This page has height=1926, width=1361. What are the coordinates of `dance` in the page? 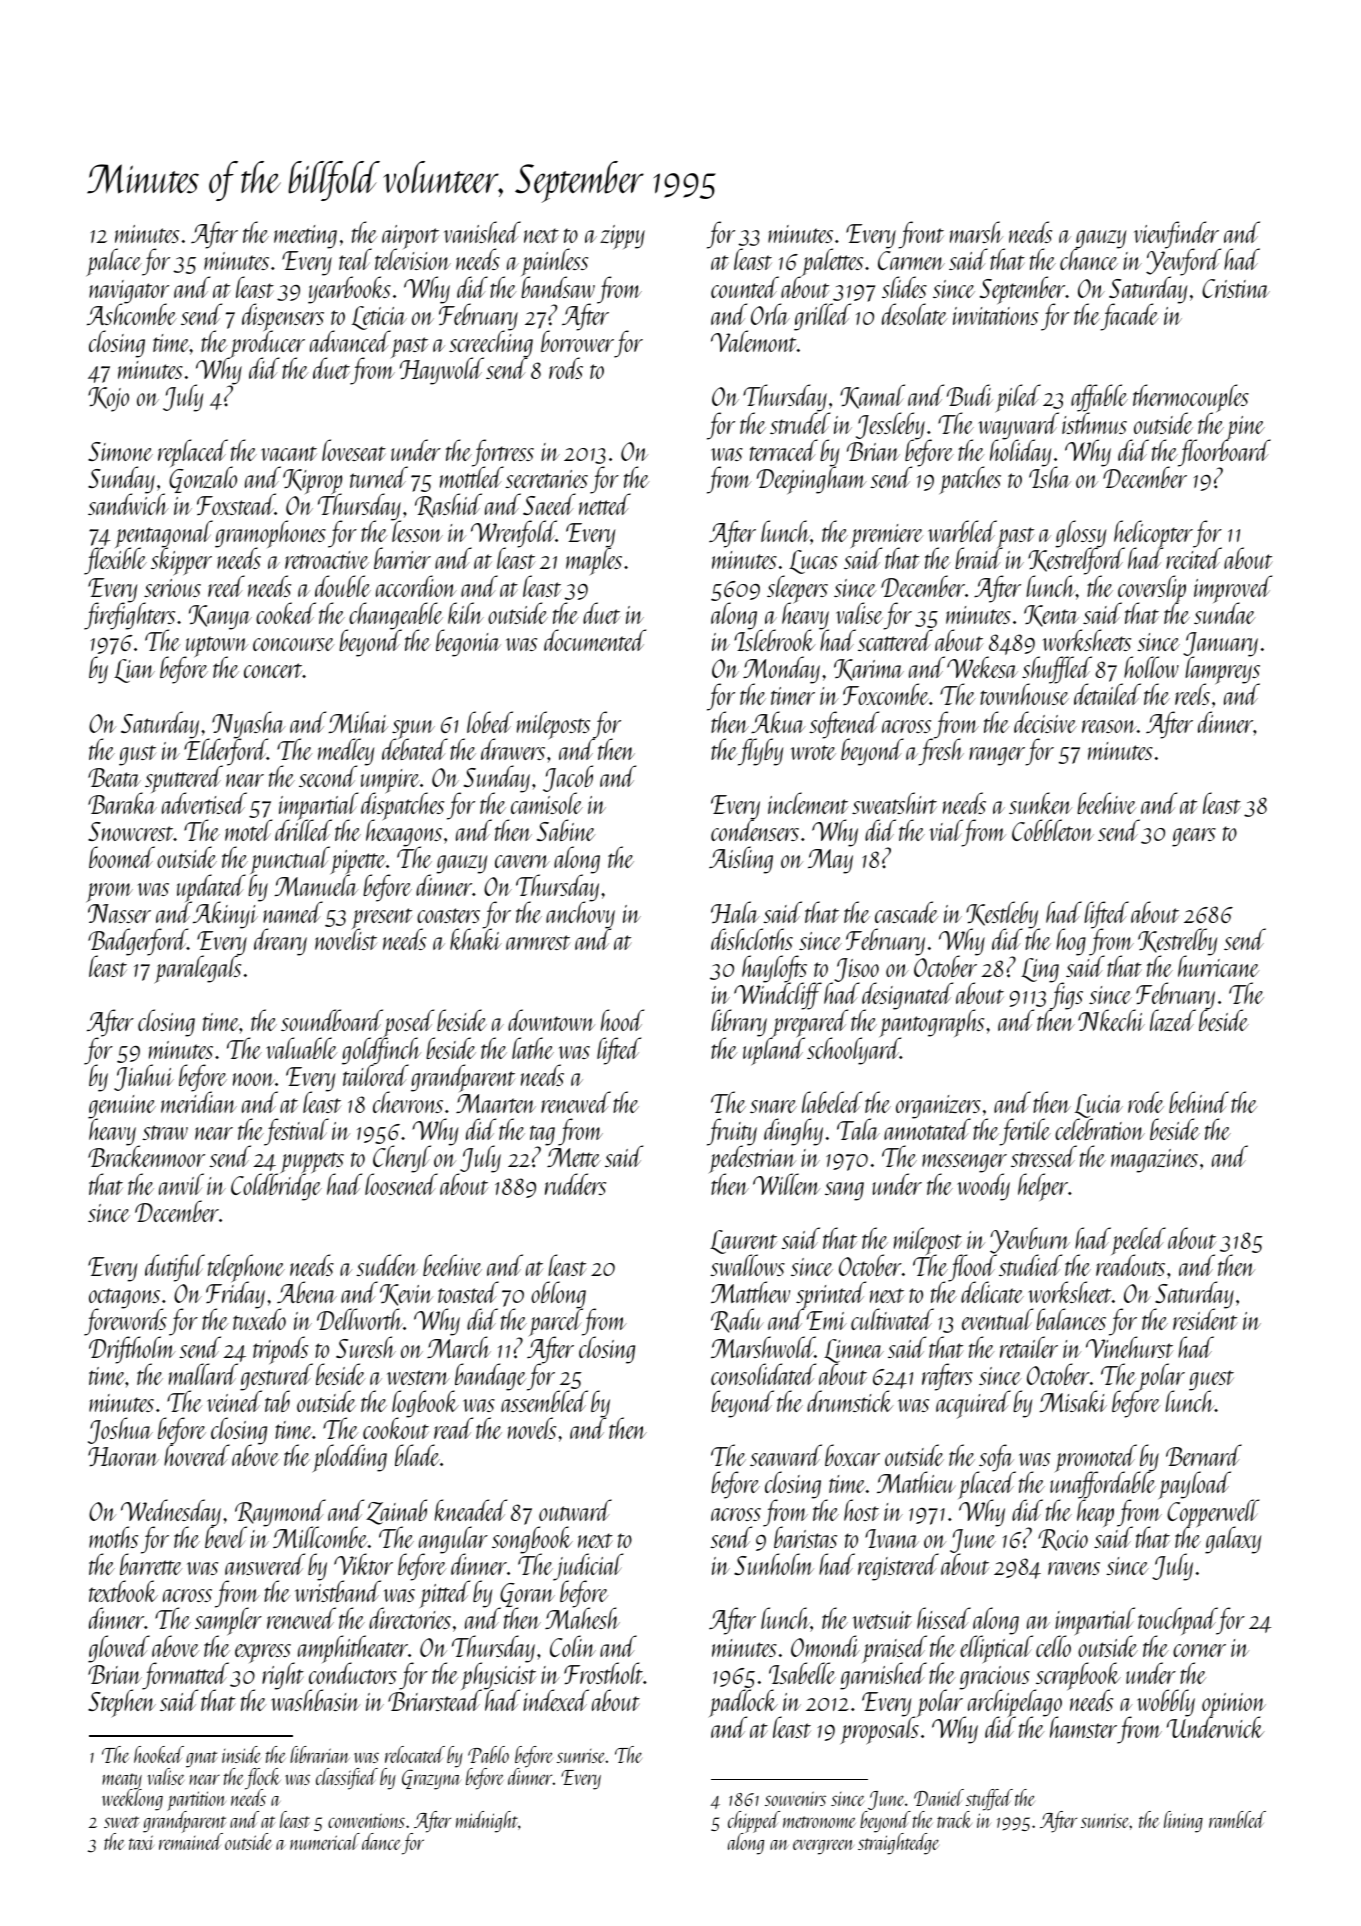 It's located at (381, 1841).
